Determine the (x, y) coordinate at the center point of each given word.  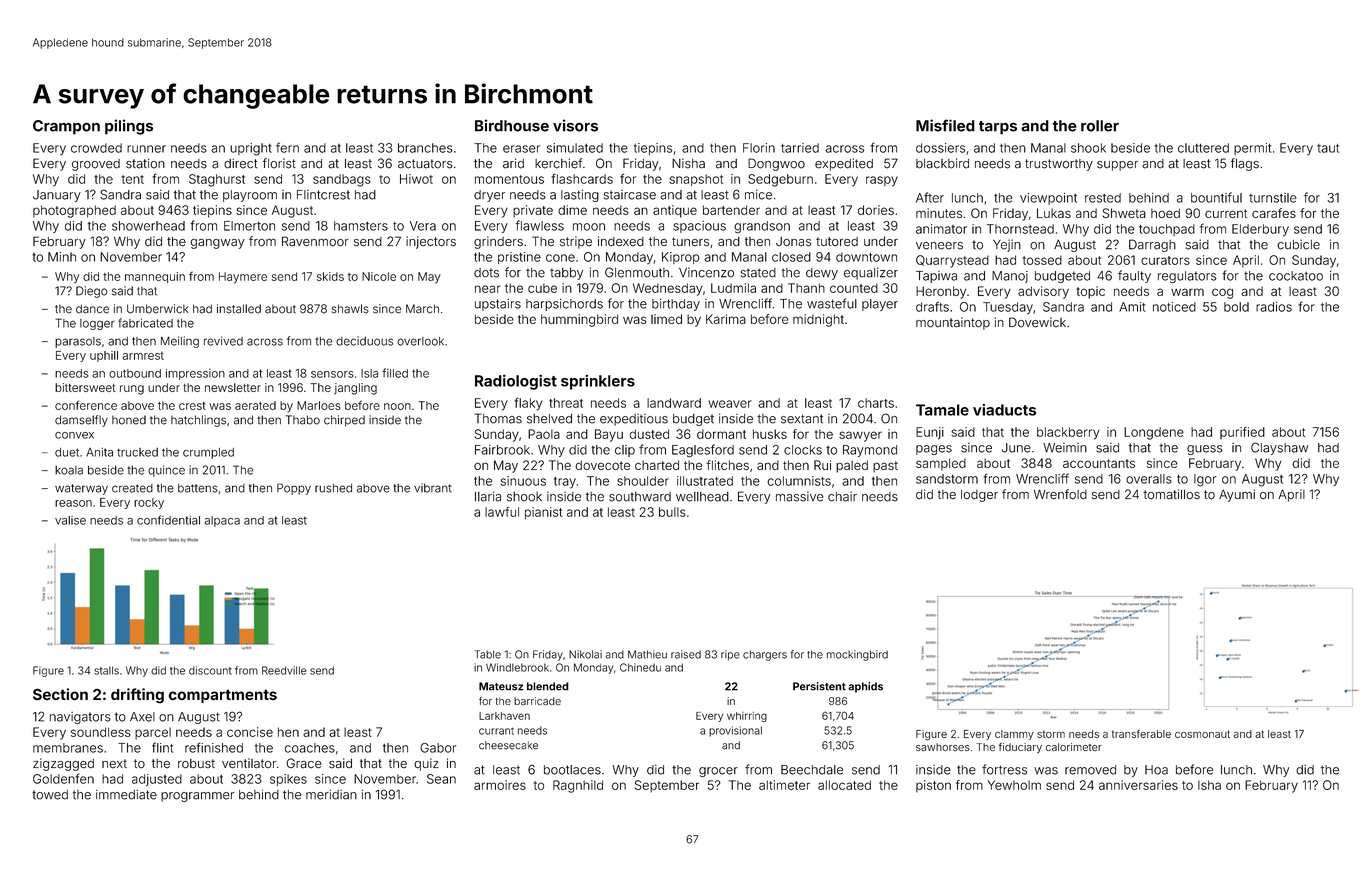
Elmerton (249, 226)
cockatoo (1296, 276)
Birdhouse (512, 125)
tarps (998, 128)
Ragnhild (578, 786)
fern (287, 147)
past (885, 467)
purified (1242, 433)
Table (488, 654)
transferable (1141, 733)
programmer (197, 797)
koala (69, 470)
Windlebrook (517, 667)
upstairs (498, 305)
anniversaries (1138, 785)
